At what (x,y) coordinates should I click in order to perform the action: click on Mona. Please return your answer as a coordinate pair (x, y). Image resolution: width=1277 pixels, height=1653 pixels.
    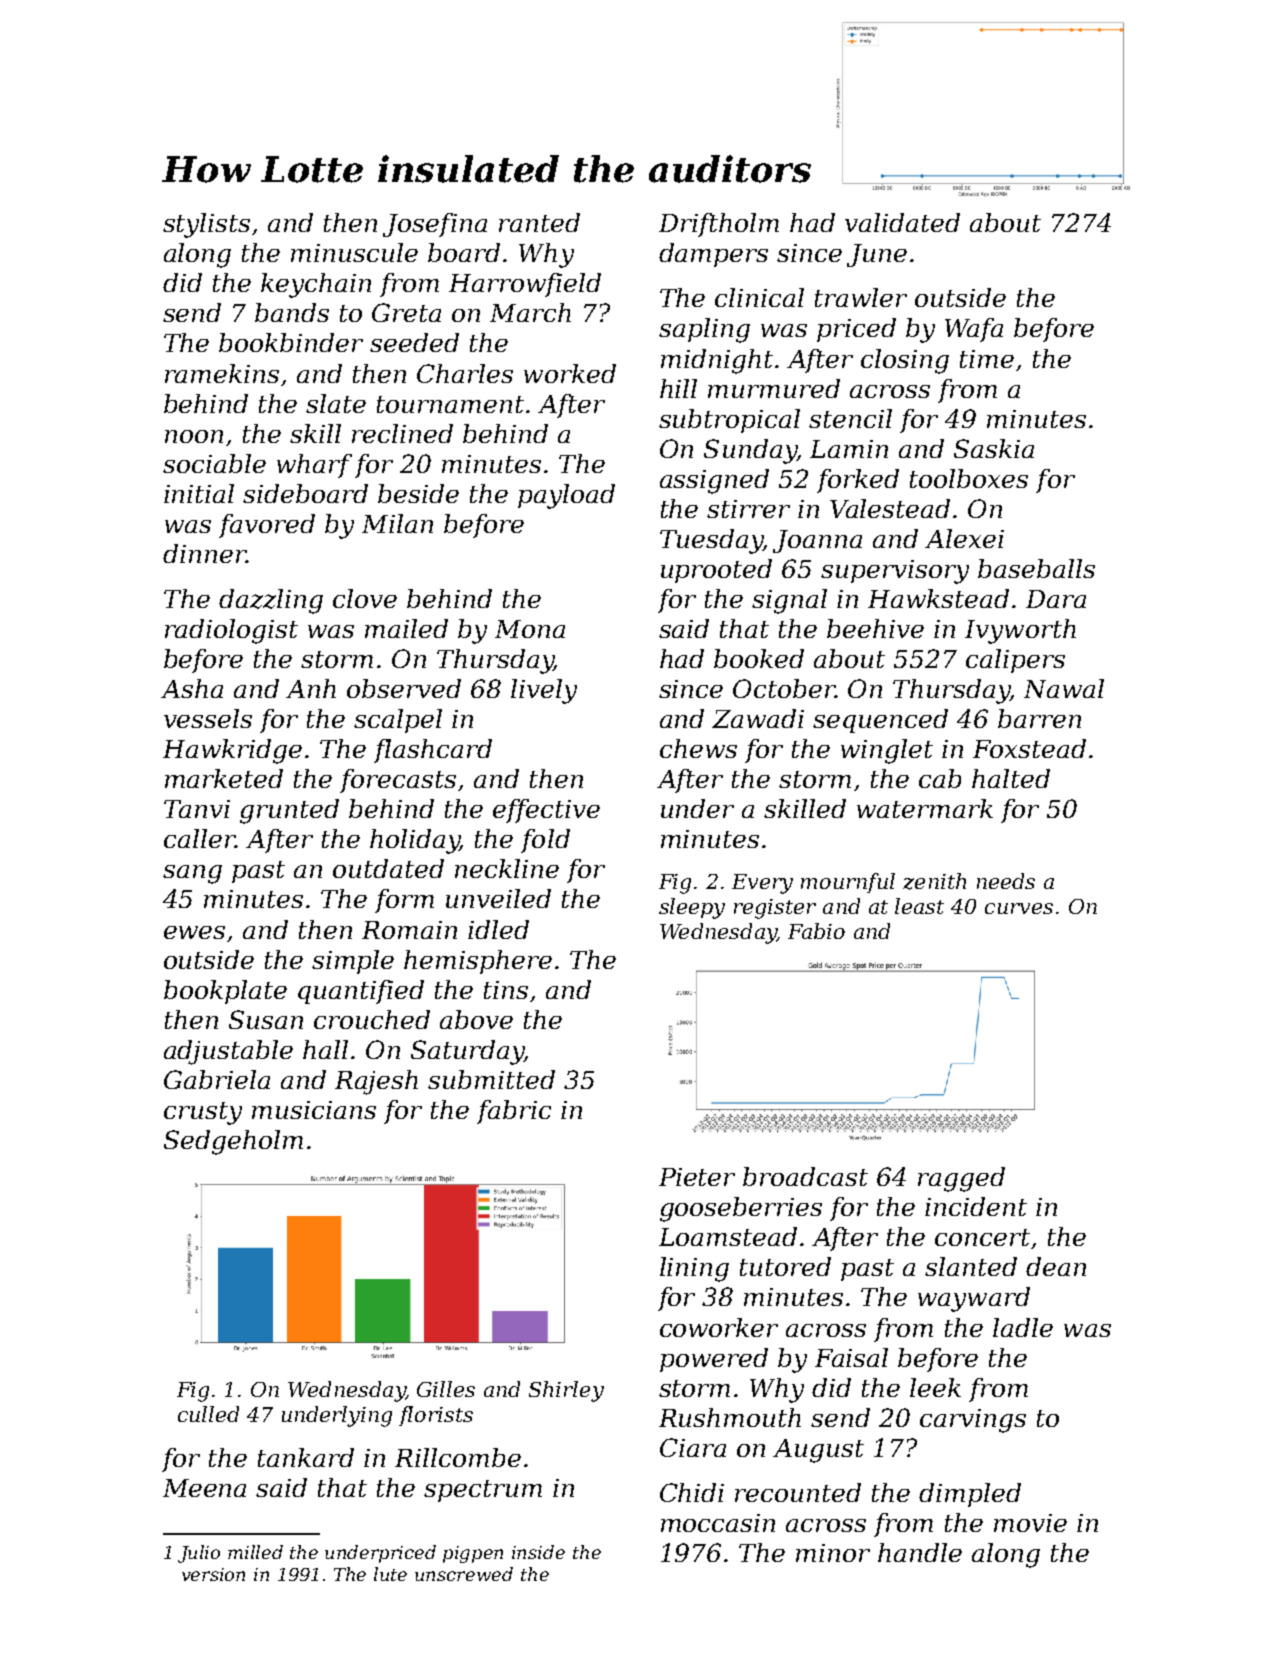
    Looking at the image, I should click on (530, 629).
